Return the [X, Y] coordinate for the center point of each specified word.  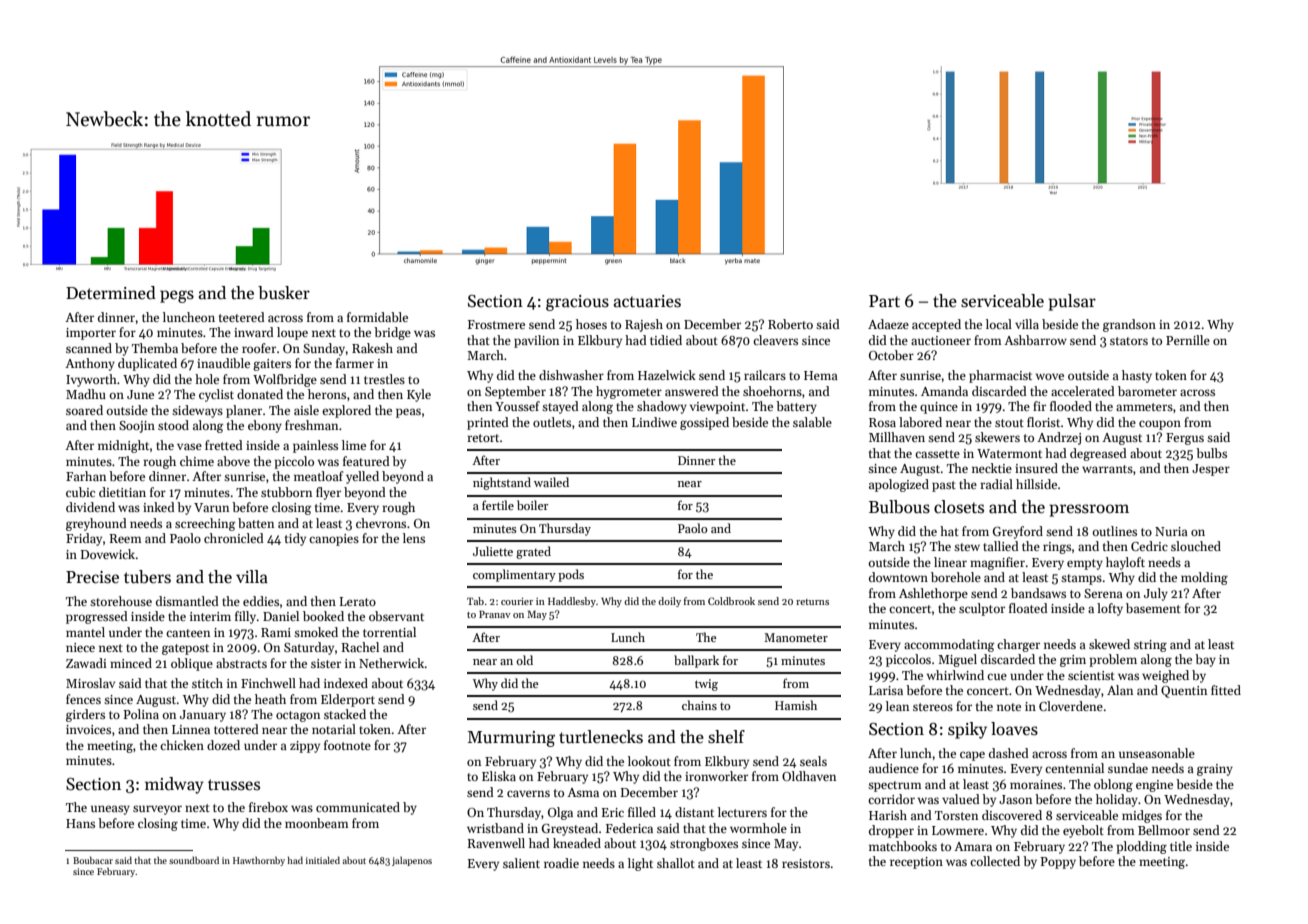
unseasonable [1157, 753]
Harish [888, 815]
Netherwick [392, 663]
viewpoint [717, 408]
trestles [384, 379]
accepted [936, 325]
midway [174, 785]
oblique [192, 664]
